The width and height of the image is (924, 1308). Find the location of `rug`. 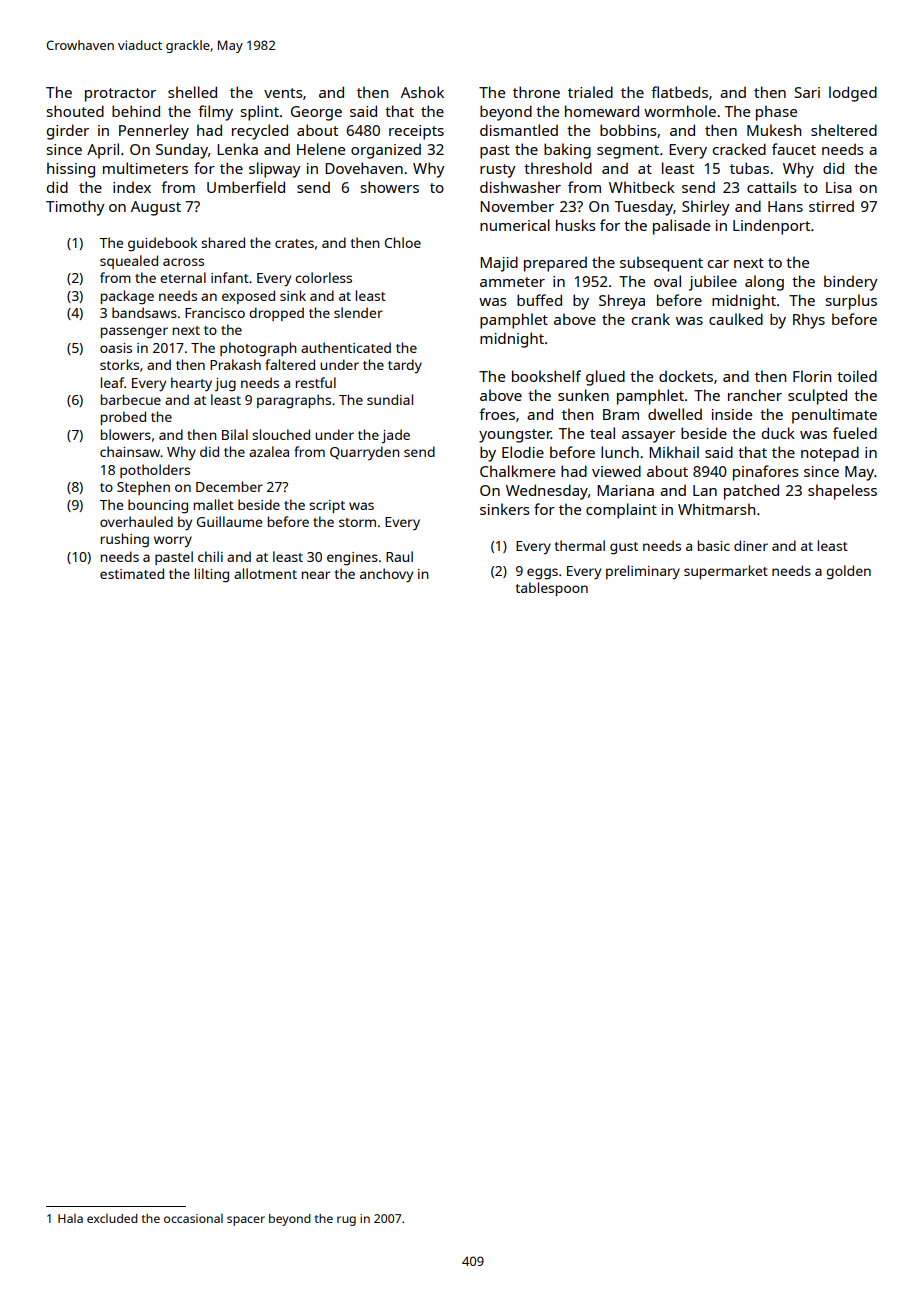

rug is located at coordinates (346, 1221).
